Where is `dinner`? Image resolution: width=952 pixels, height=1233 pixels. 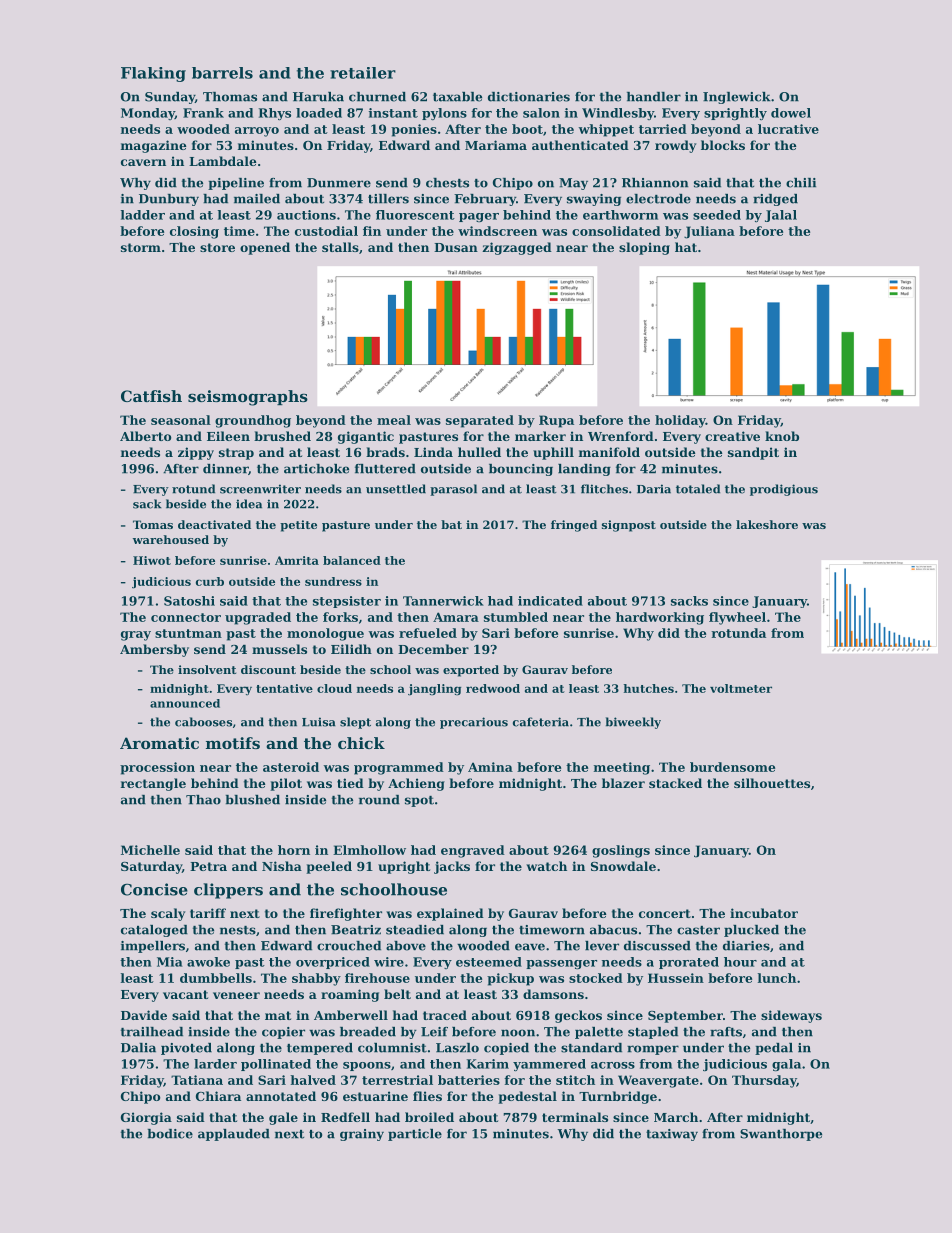 dinner is located at coordinates (225, 469).
